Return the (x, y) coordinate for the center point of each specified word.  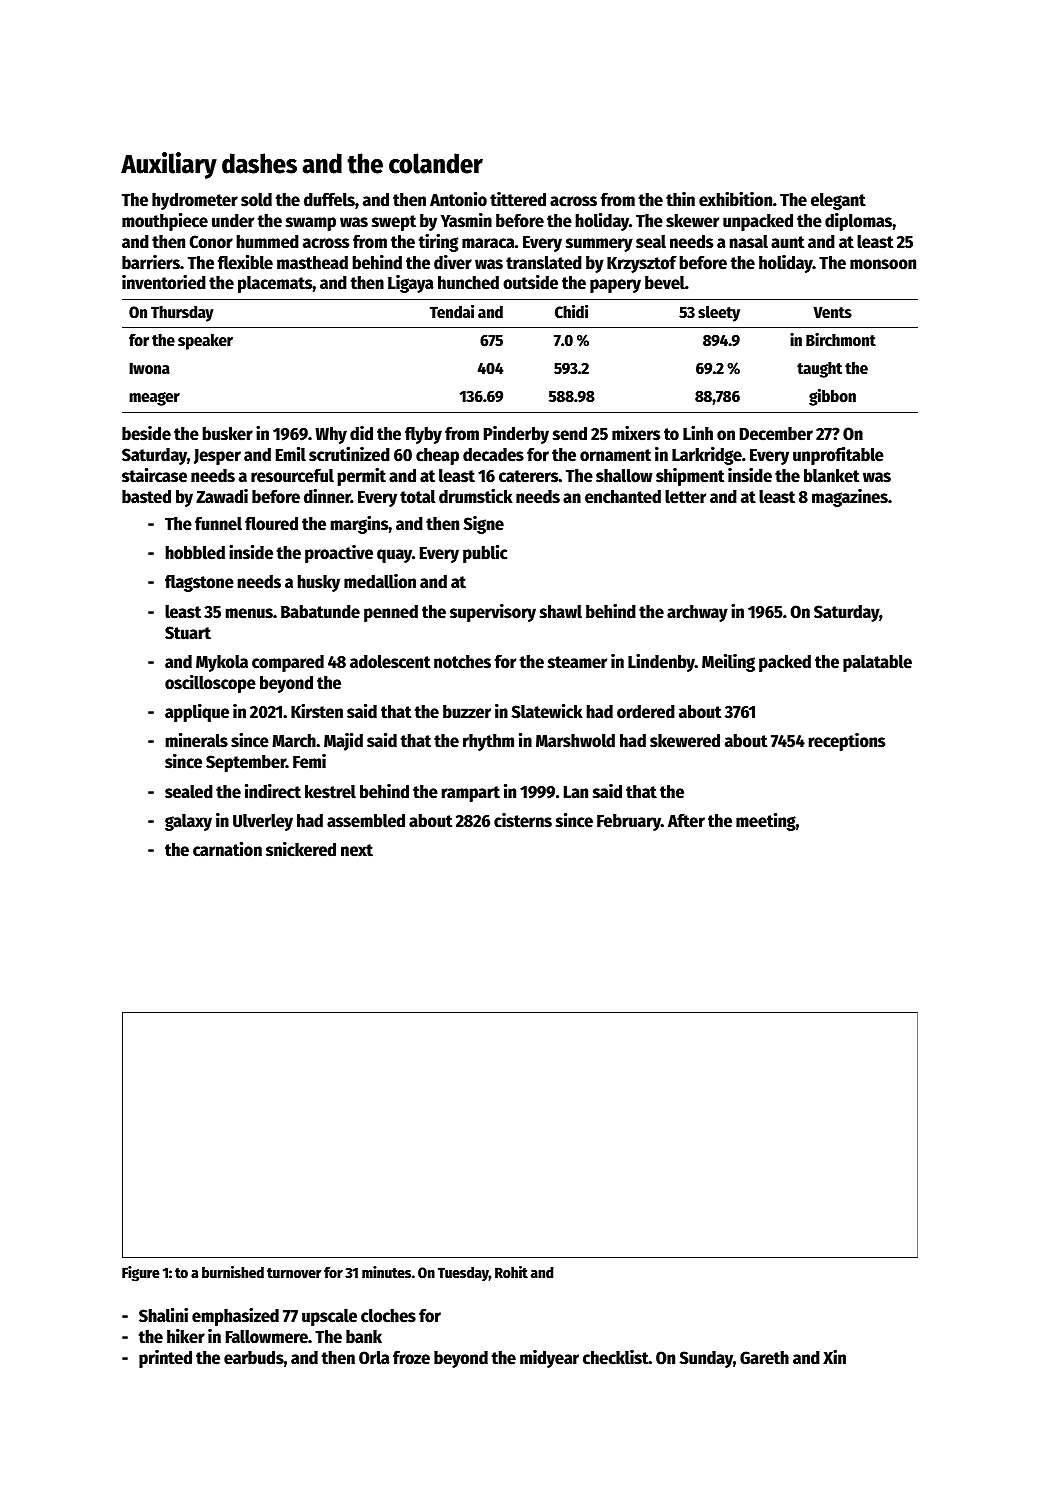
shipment (690, 477)
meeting (766, 822)
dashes (259, 163)
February (629, 822)
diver (453, 262)
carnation (227, 849)
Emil (291, 454)
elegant (838, 201)
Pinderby (516, 435)
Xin (834, 1357)
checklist (616, 1357)
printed (165, 1359)
